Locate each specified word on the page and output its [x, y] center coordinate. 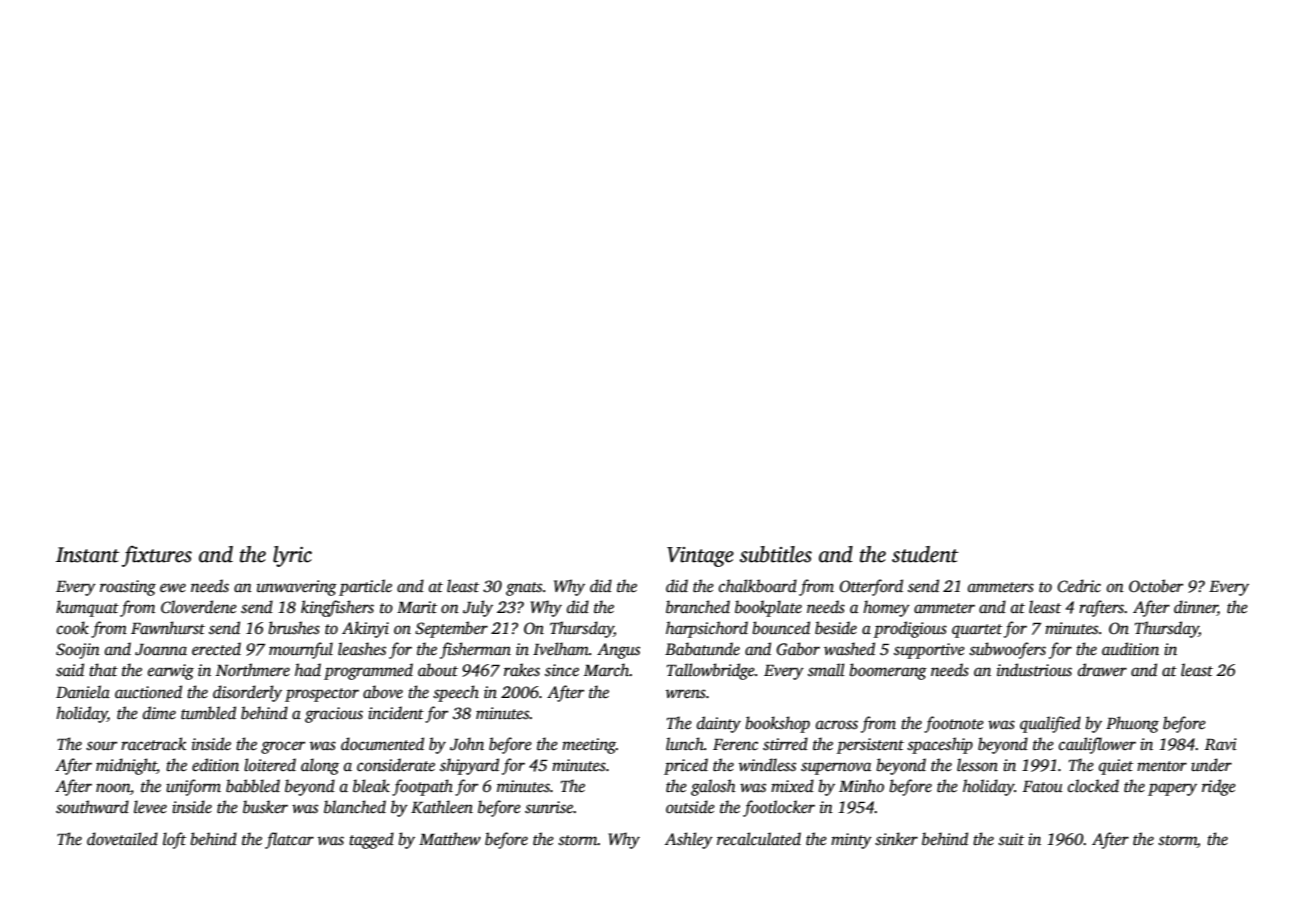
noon [113, 788]
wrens [686, 694]
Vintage [700, 557]
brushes [294, 628]
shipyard [469, 766]
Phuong [1132, 724]
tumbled [208, 713]
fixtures [157, 556]
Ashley [689, 840]
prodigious [910, 629]
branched [698, 607]
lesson [977, 765]
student [925, 554]
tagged [371, 840]
